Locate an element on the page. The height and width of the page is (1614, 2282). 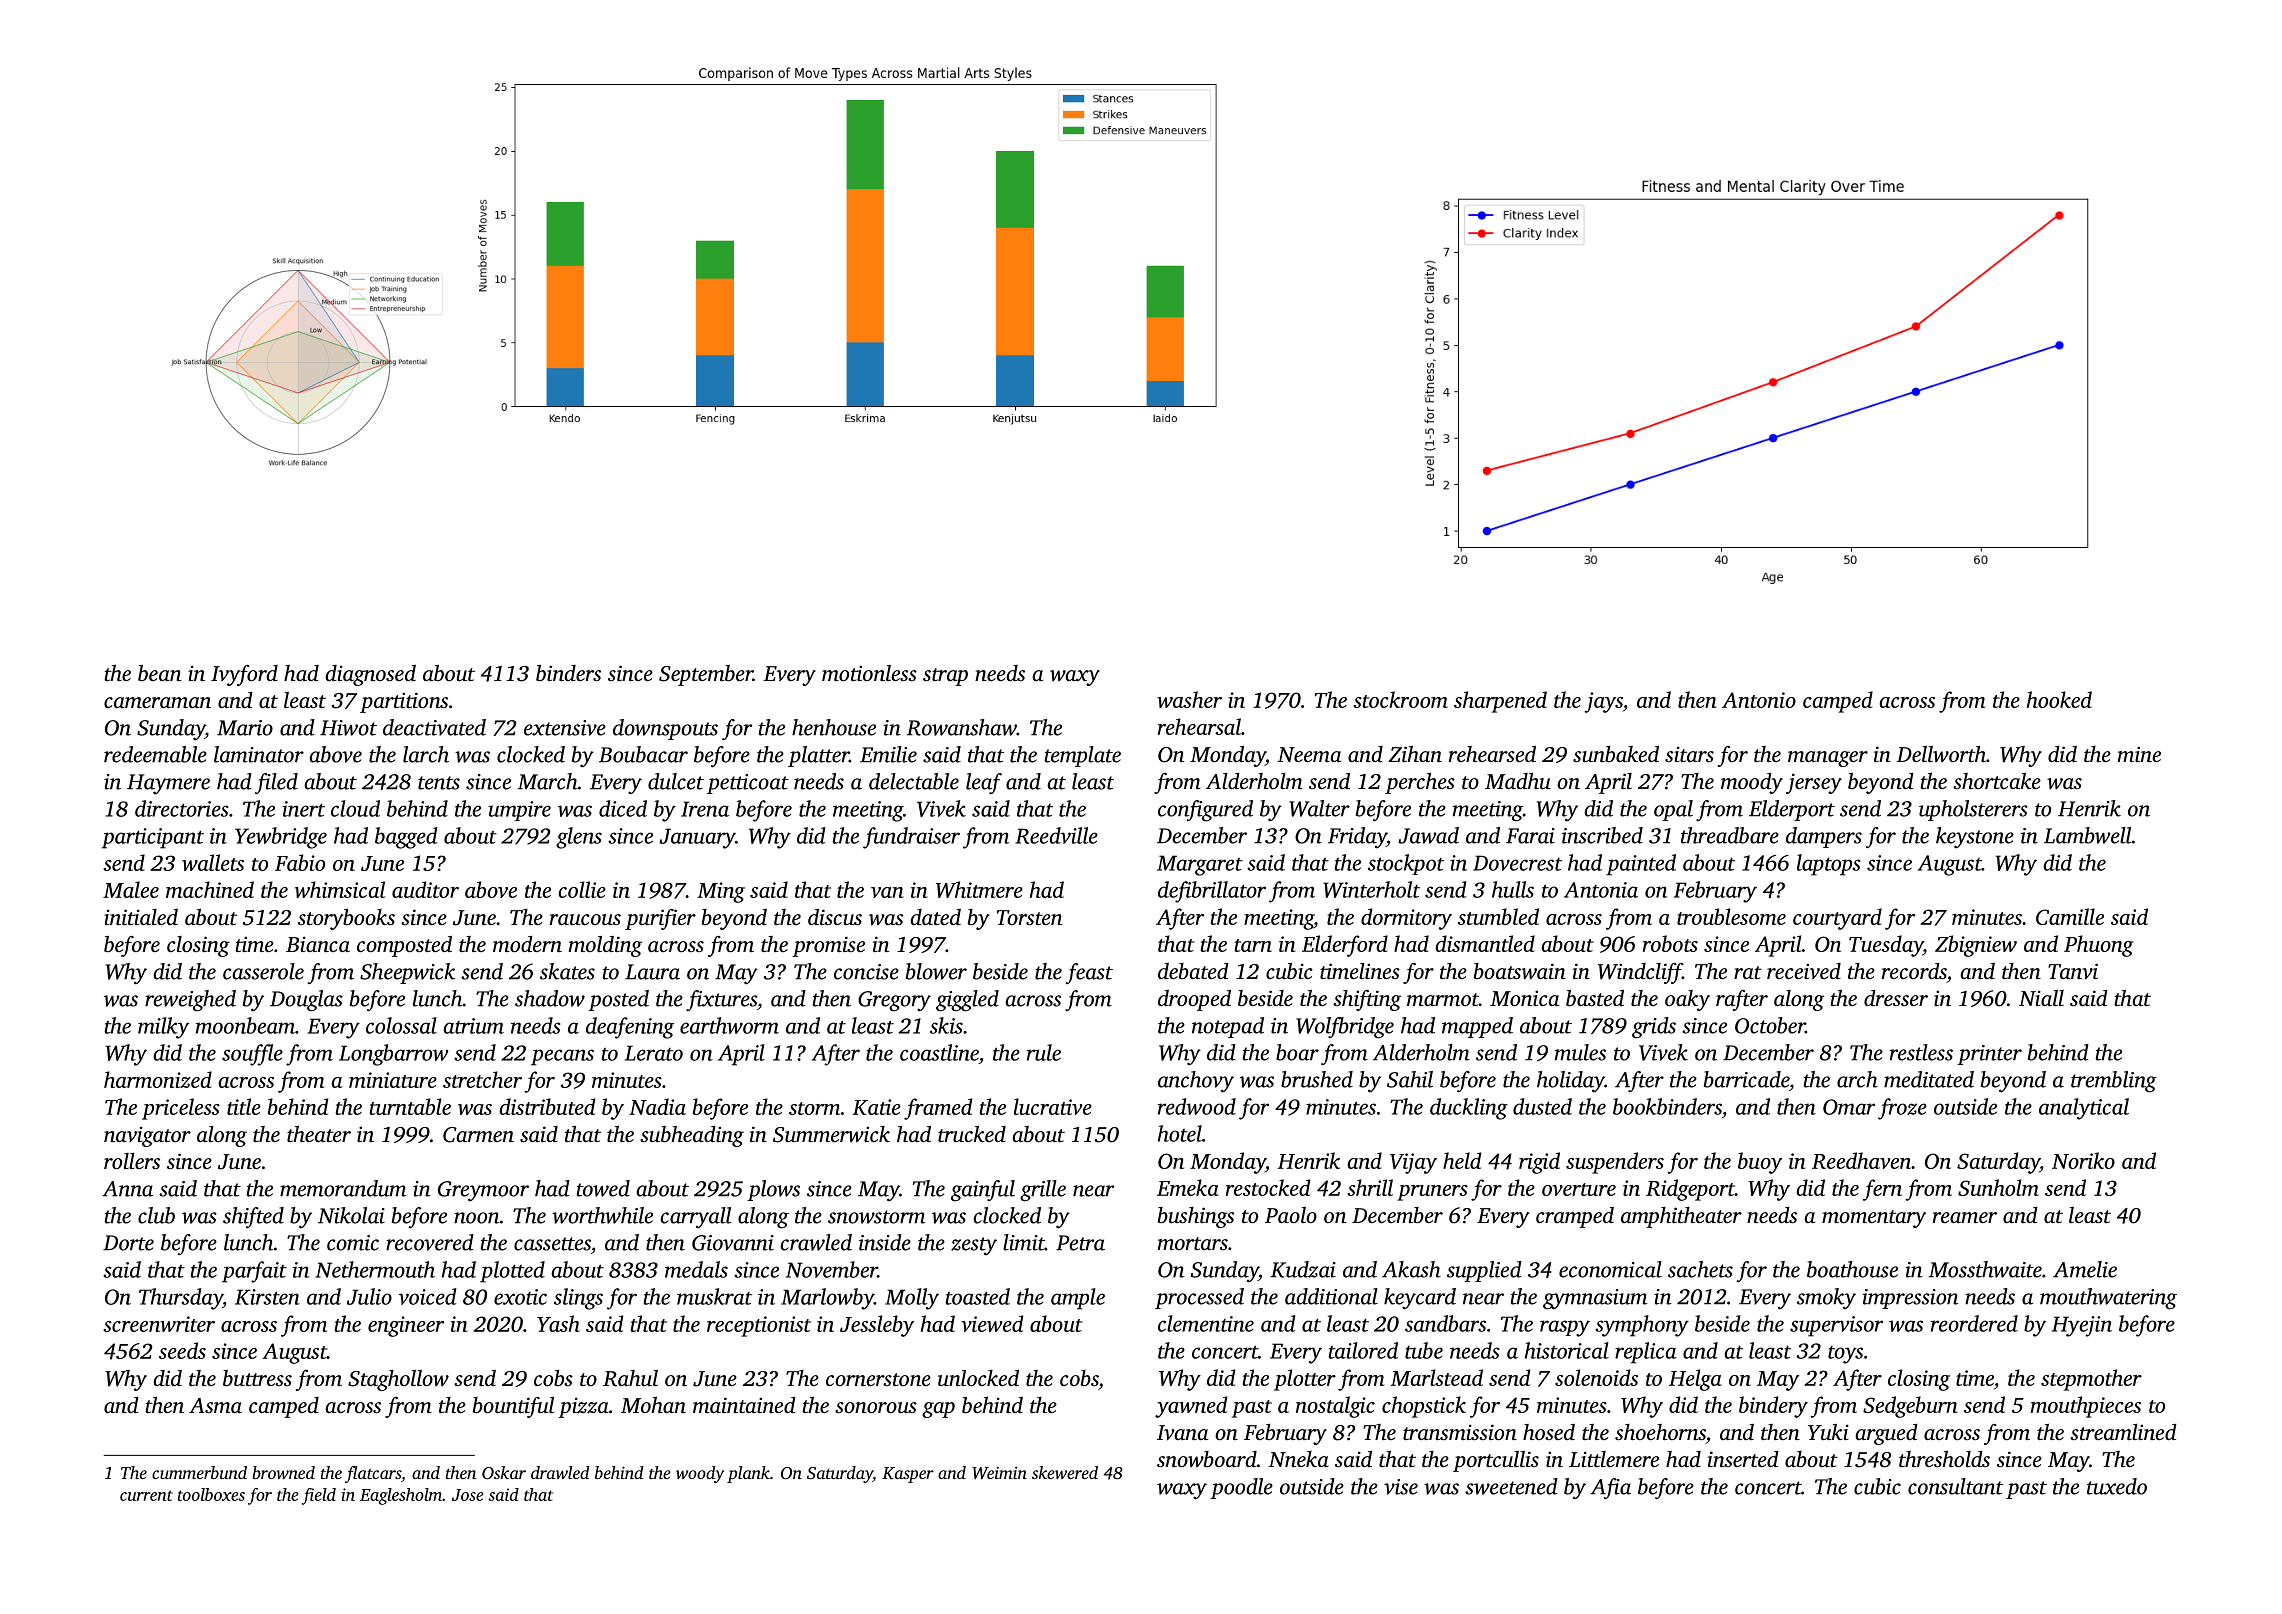
Eaglesholm is located at coordinates (401, 1496).
